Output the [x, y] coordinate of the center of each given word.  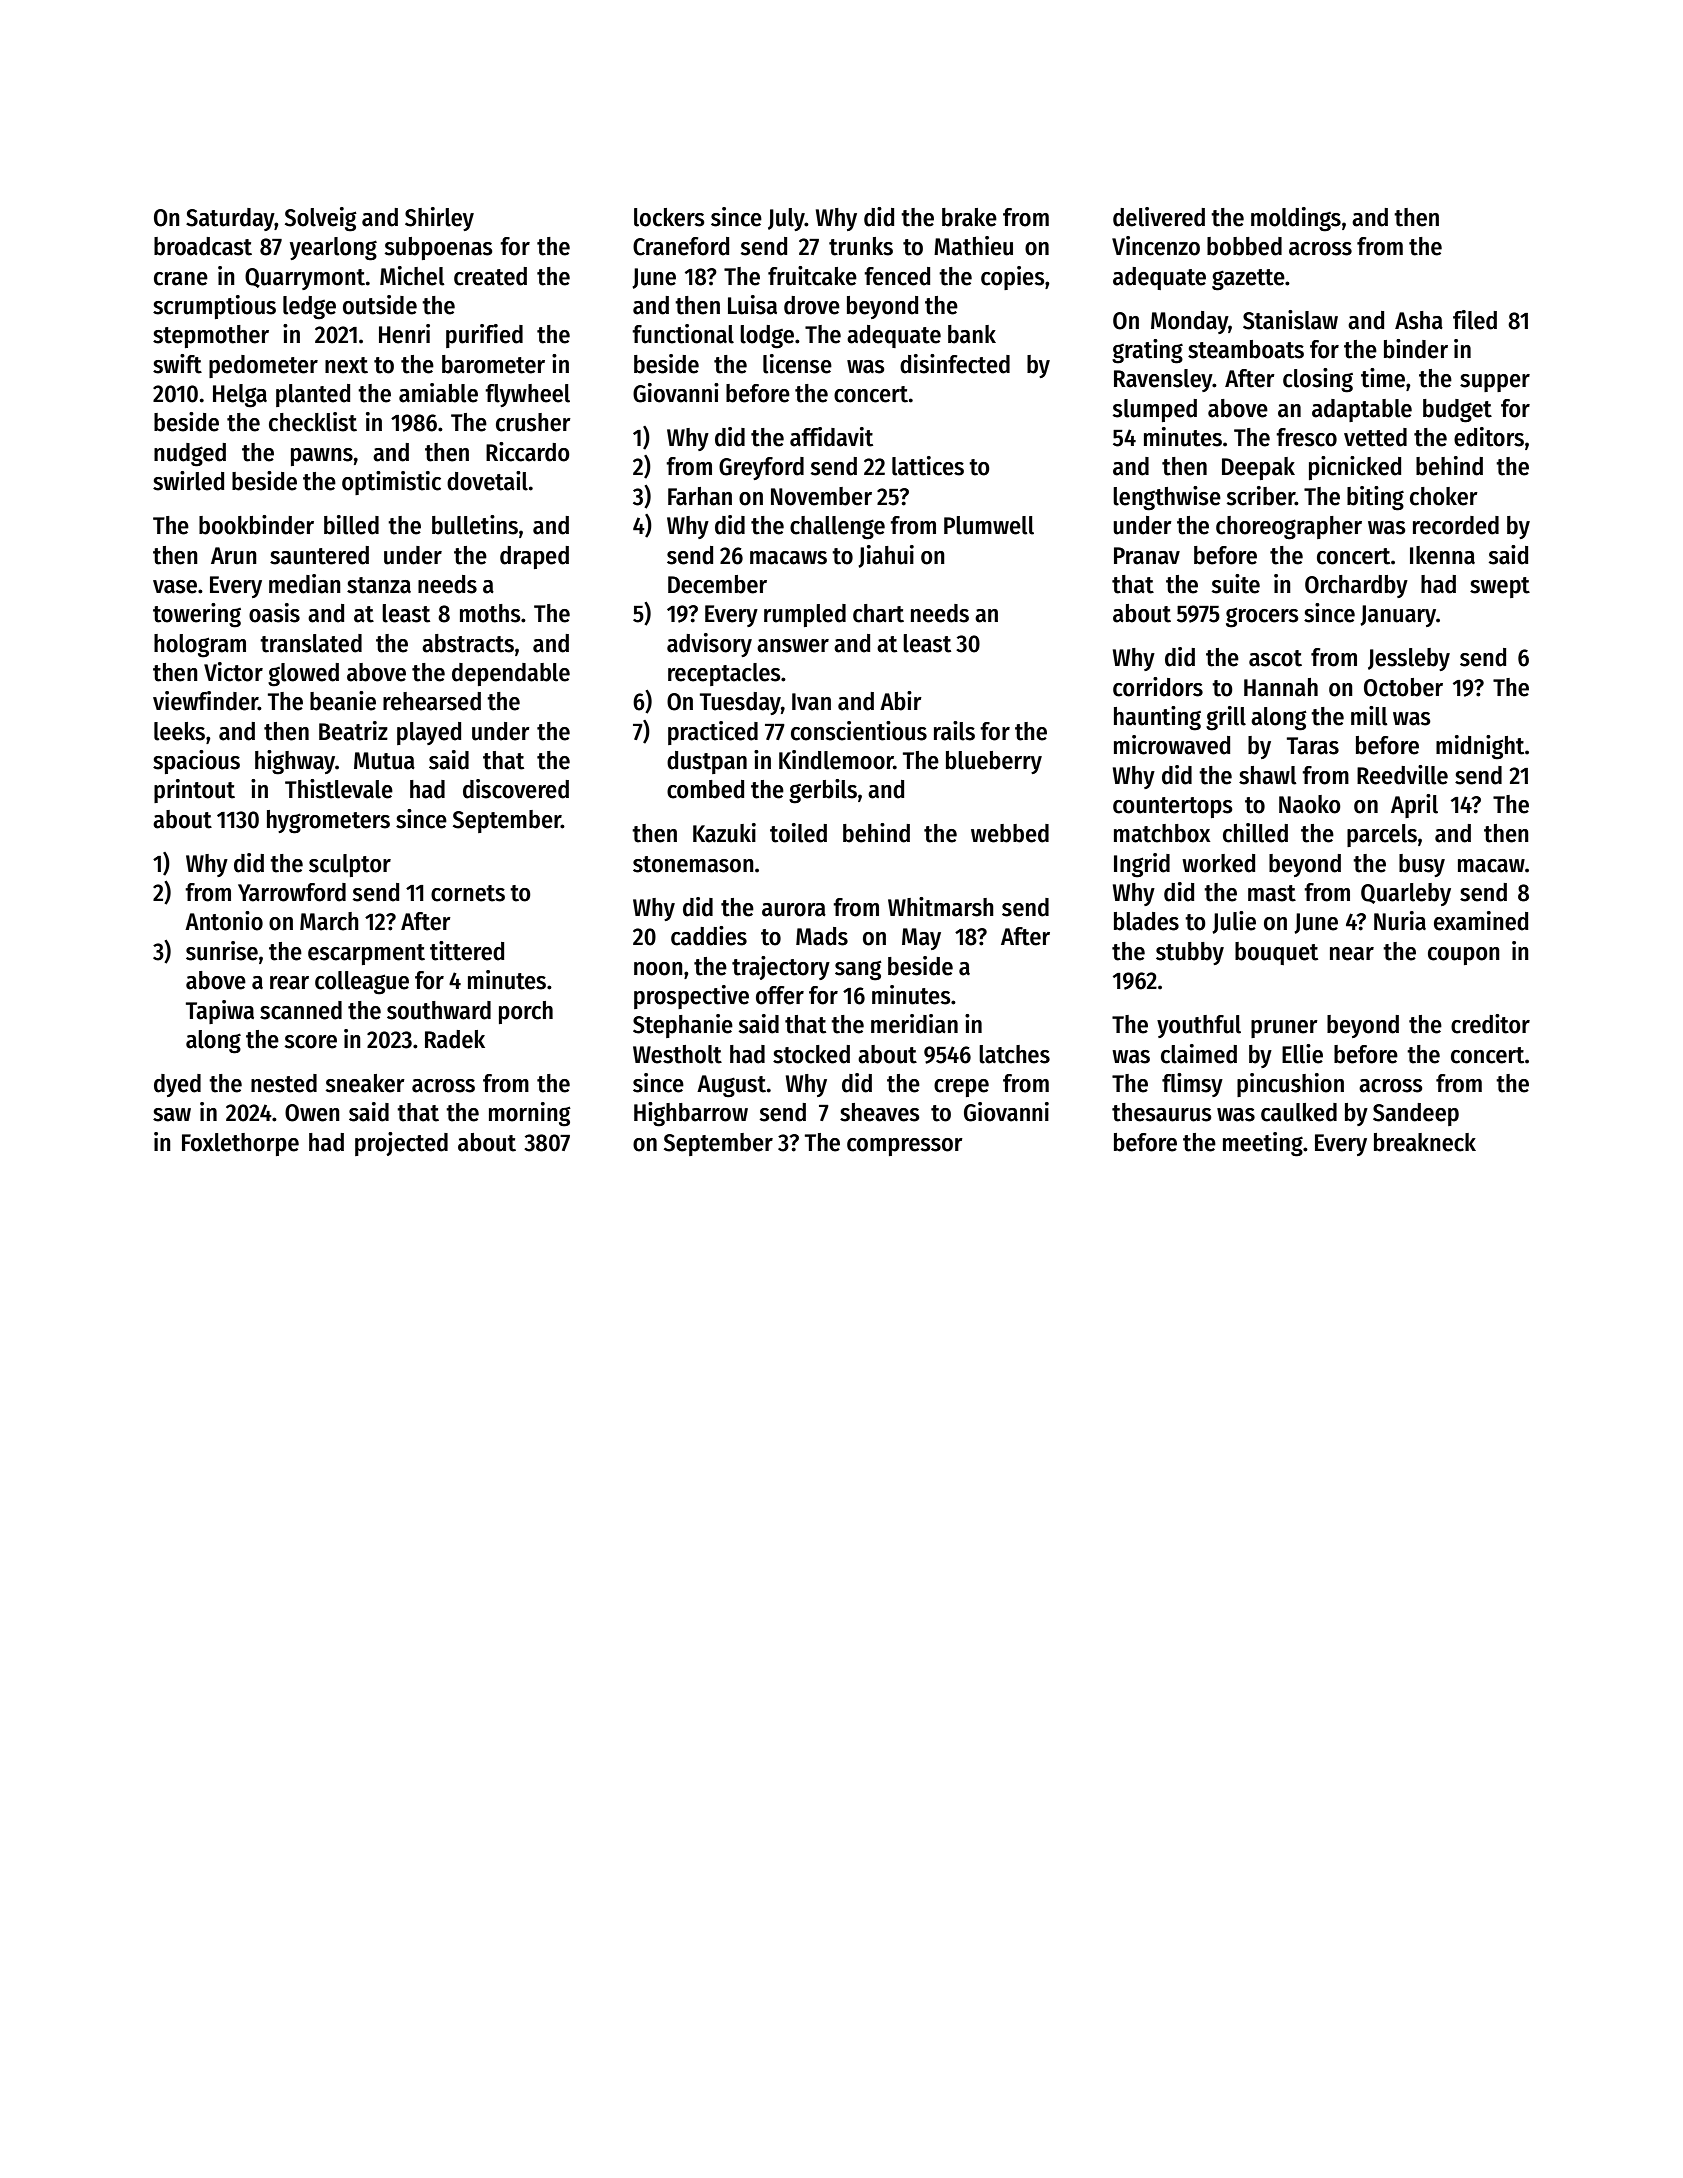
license [797, 364]
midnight [1480, 747]
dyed [177, 1085]
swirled [188, 481]
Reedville [1402, 775]
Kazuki [724, 833]
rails [954, 731]
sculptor [350, 865]
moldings [1296, 219]
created [490, 276]
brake [969, 217]
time [1383, 378]
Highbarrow [691, 1114]
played [429, 733]
